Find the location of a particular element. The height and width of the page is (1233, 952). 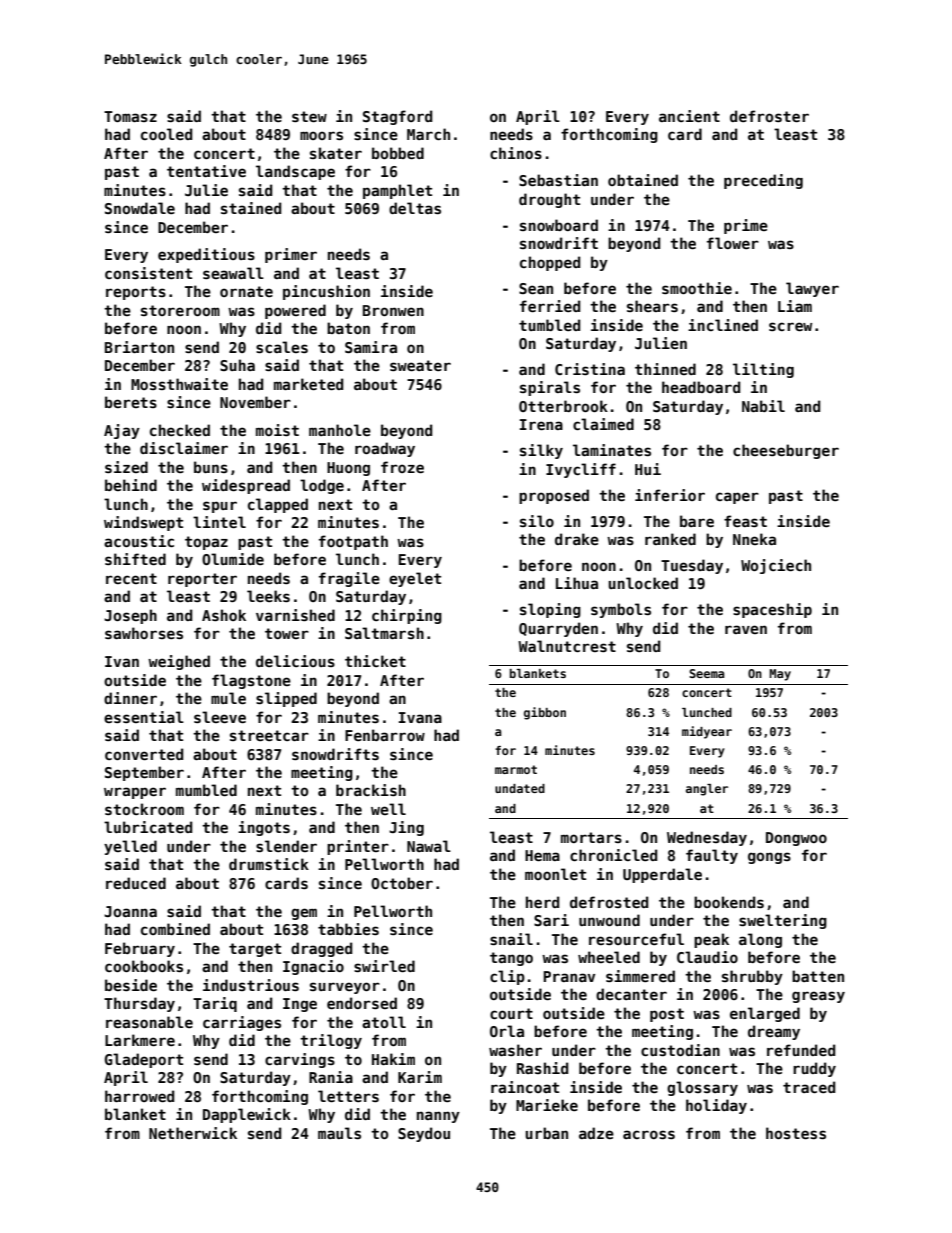

preceding is located at coordinates (763, 181).
